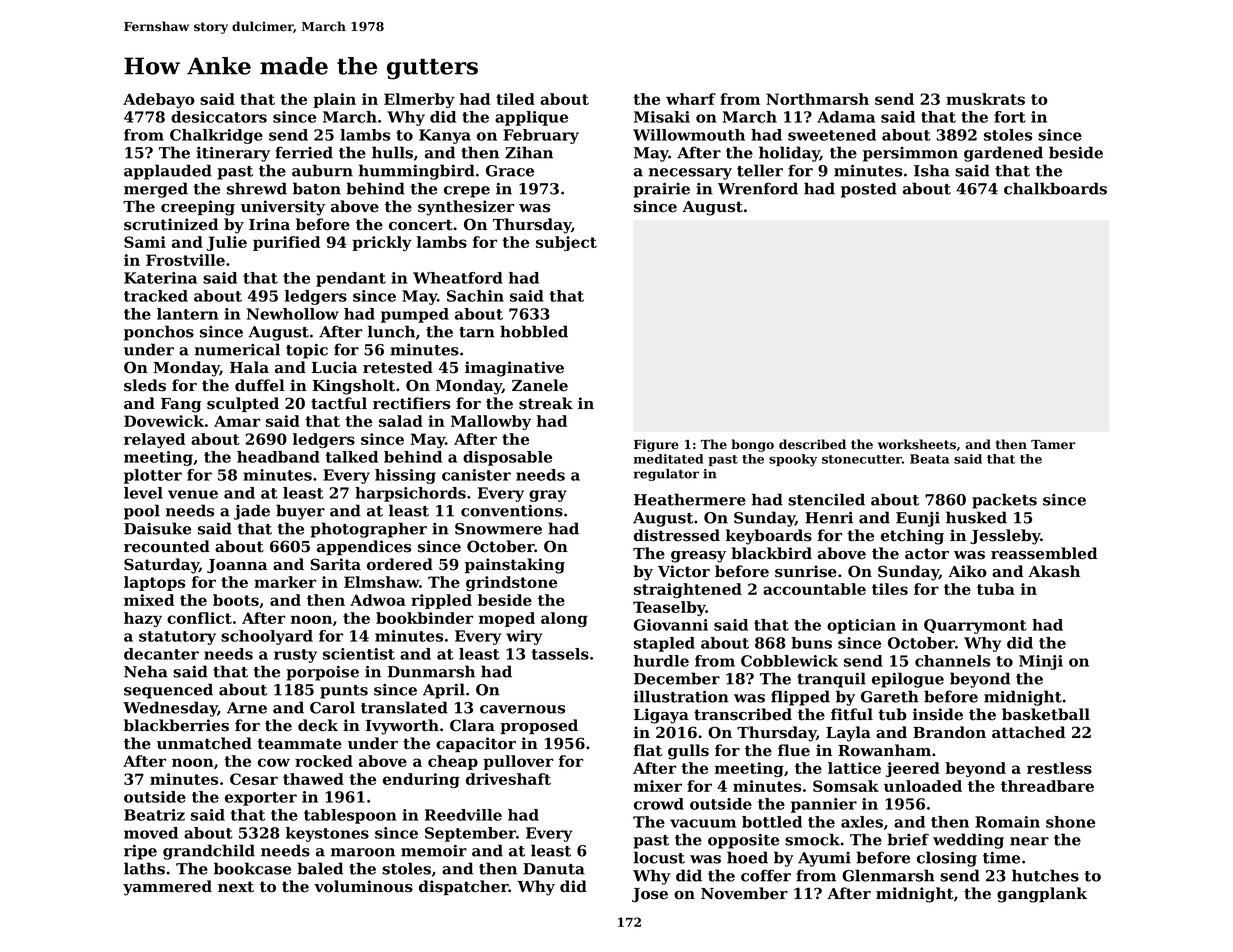 This screenshot has width=1233, height=952. Describe the element at coordinates (257, 188) in the screenshot. I see `shrewd` at that location.
